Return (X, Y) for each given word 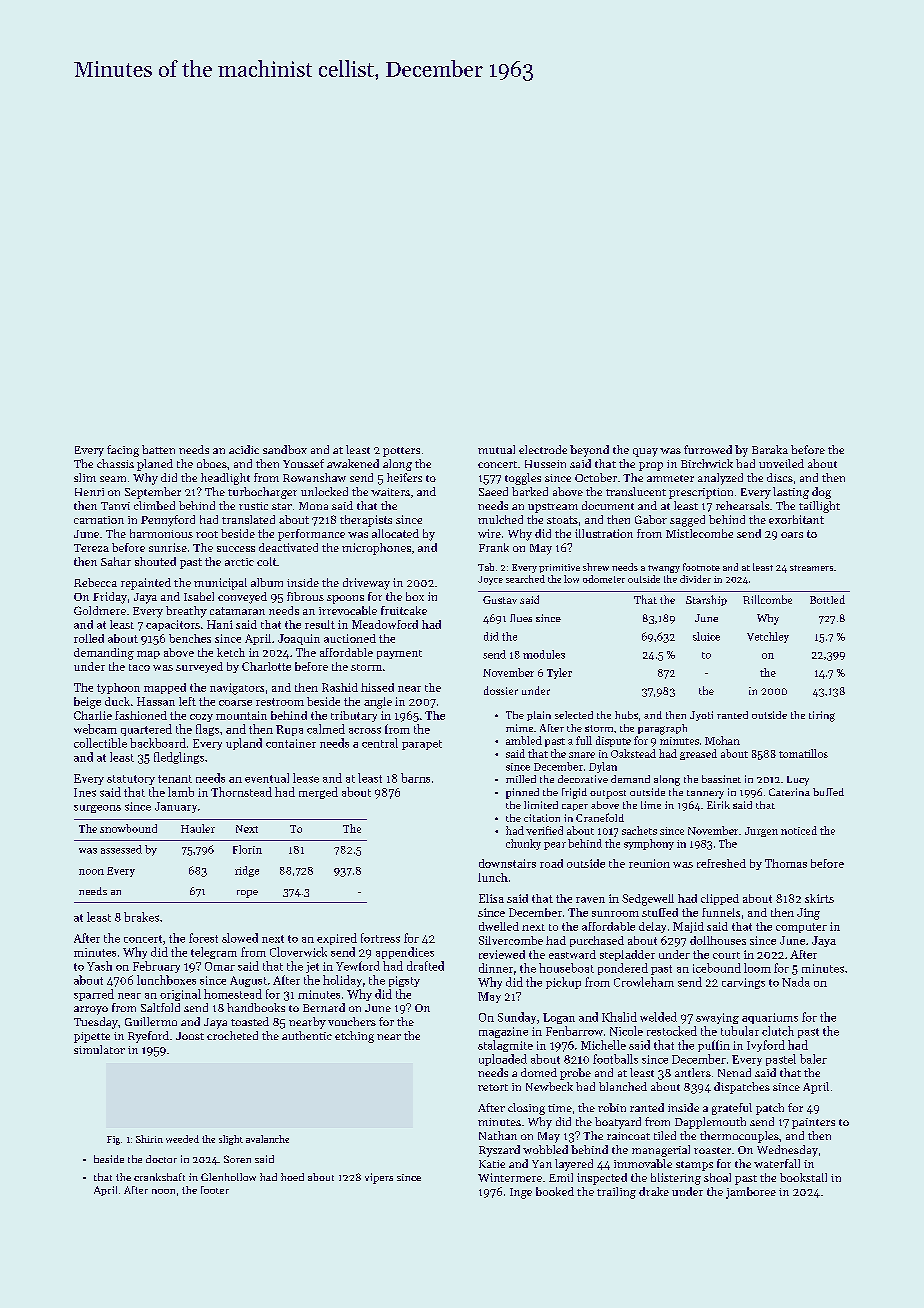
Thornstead (241, 792)
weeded (182, 1139)
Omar (220, 966)
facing (123, 451)
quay (645, 452)
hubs (626, 715)
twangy (664, 569)
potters (401, 452)
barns (415, 778)
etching (354, 1037)
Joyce (490, 580)
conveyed (242, 598)
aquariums (770, 1018)
